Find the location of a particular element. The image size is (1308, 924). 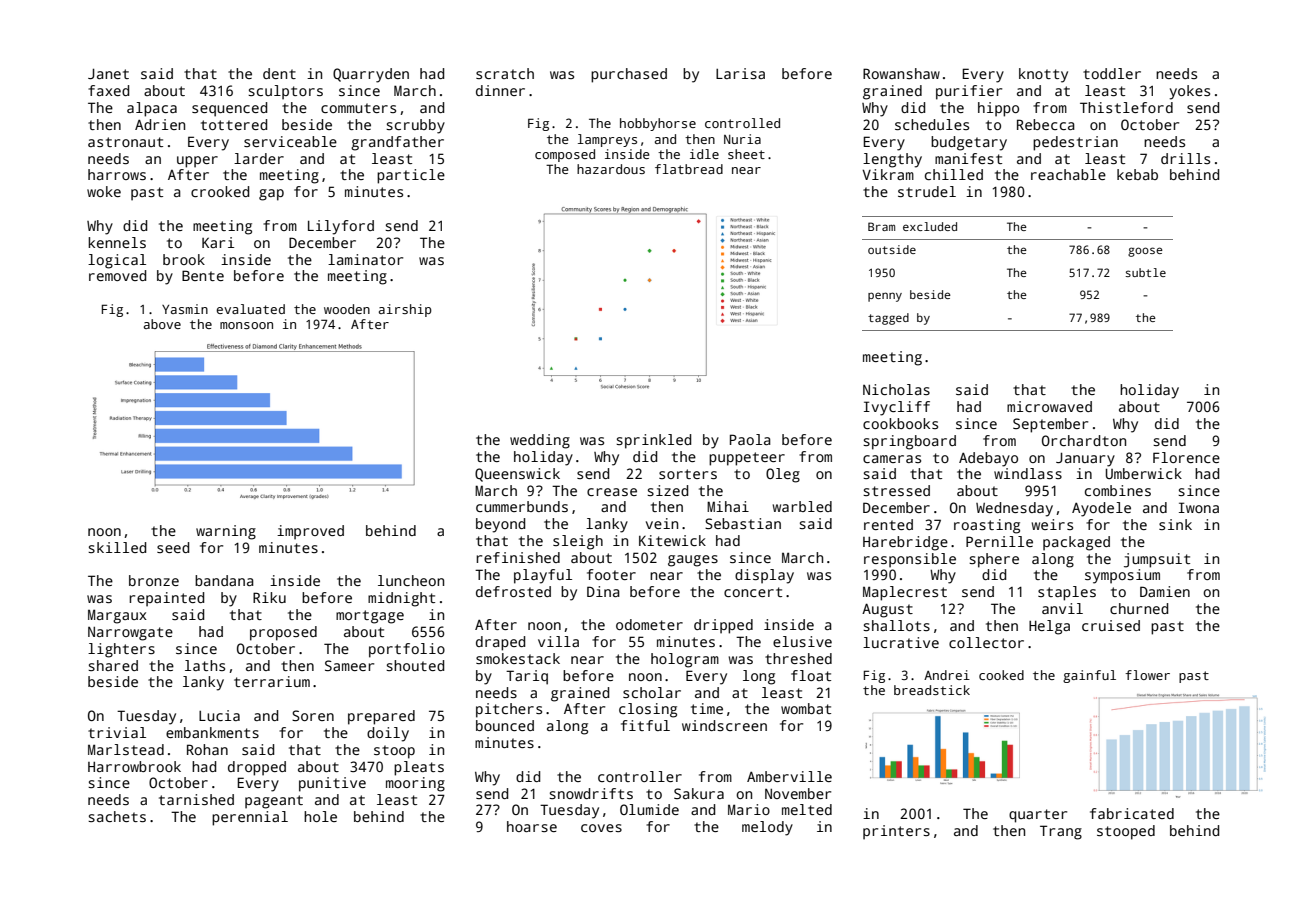

warning is located at coordinates (226, 532).
